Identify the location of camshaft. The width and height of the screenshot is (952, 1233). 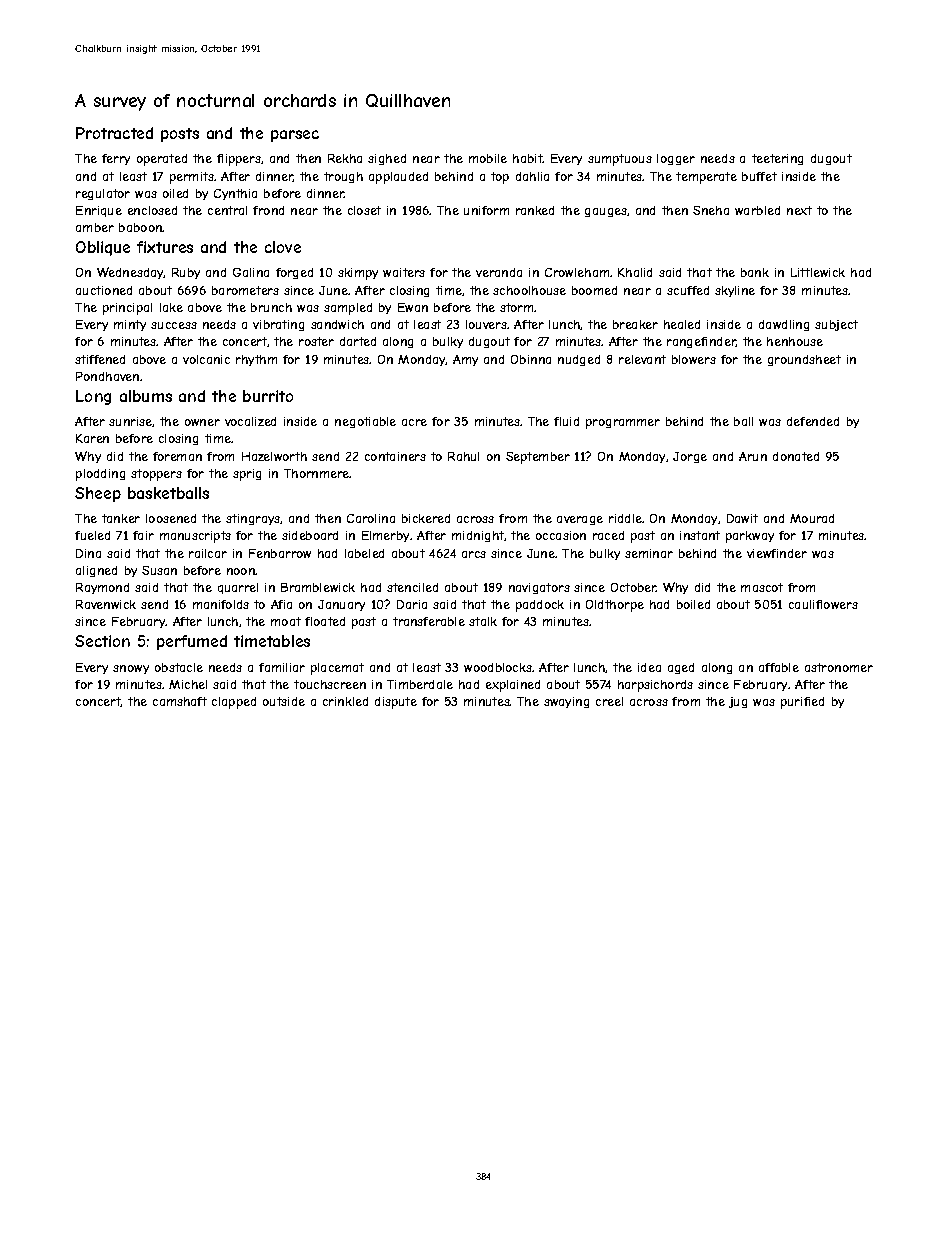
(180, 701).
